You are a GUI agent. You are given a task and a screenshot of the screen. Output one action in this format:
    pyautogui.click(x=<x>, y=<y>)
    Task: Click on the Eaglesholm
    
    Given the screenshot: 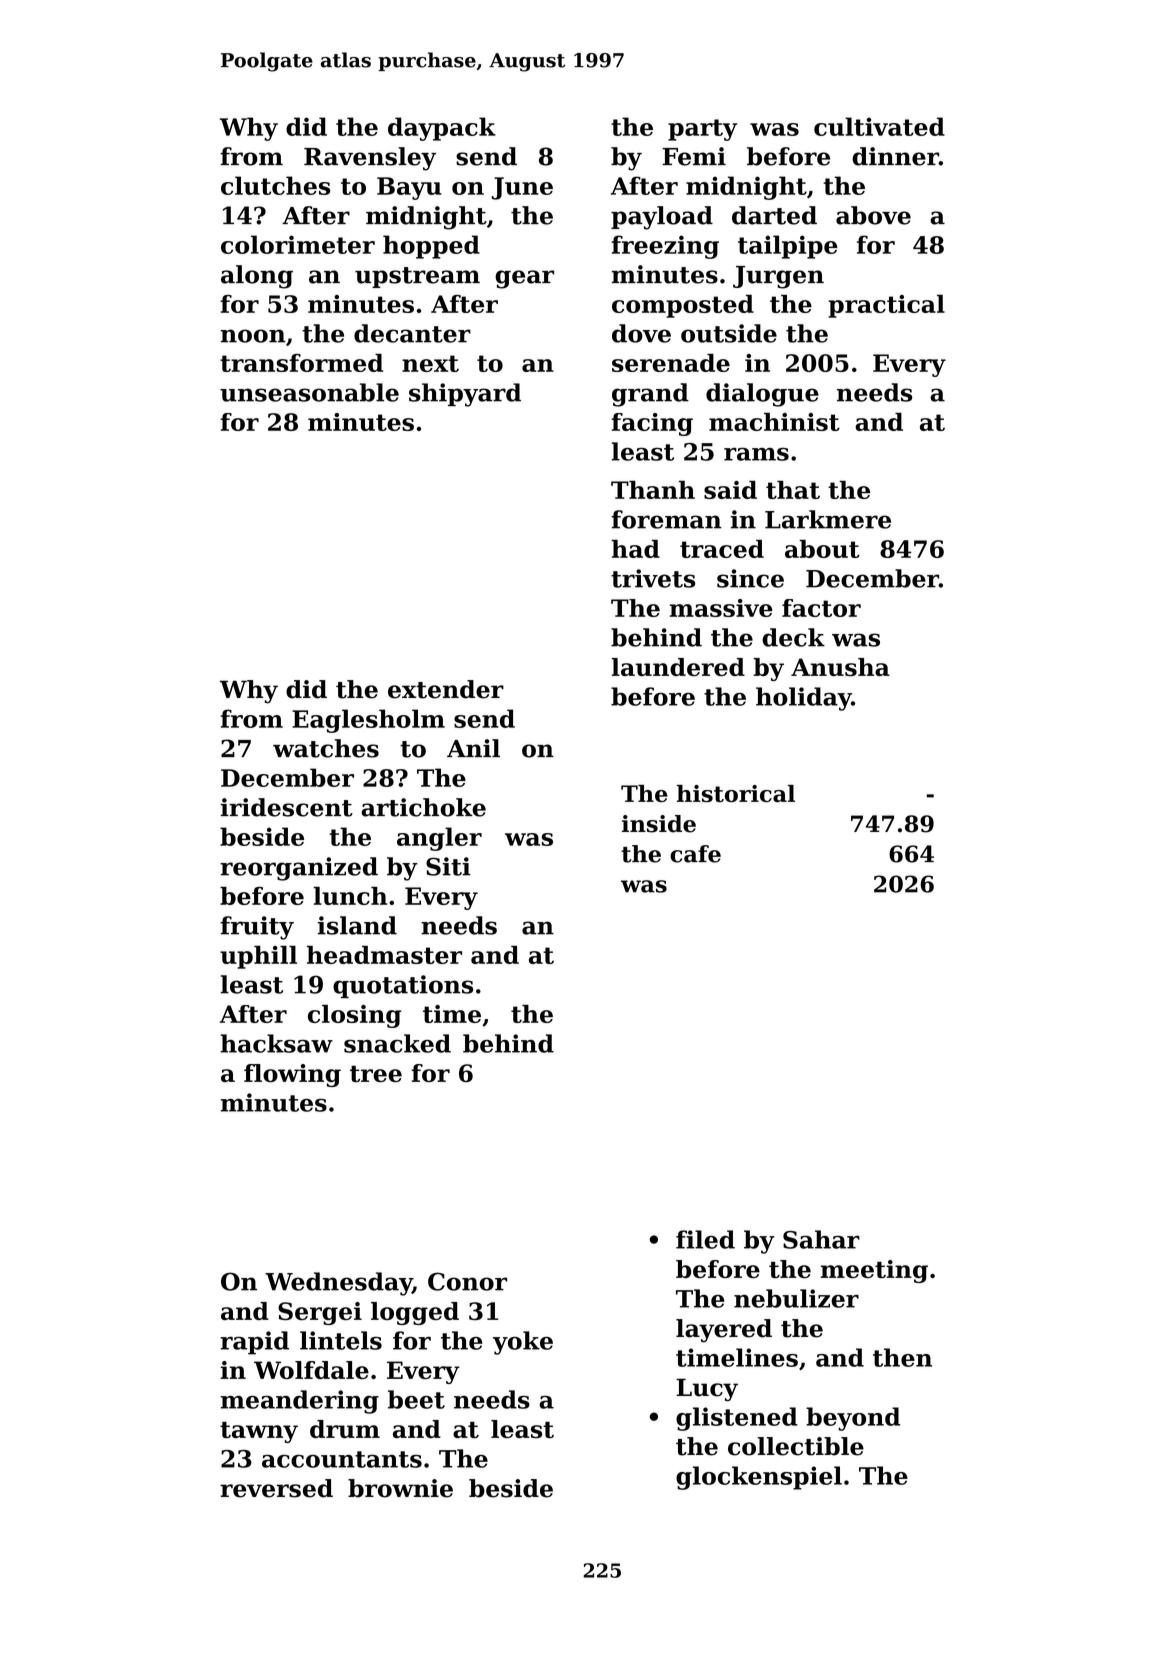 What is the action you would take?
    pyautogui.click(x=368, y=721)
